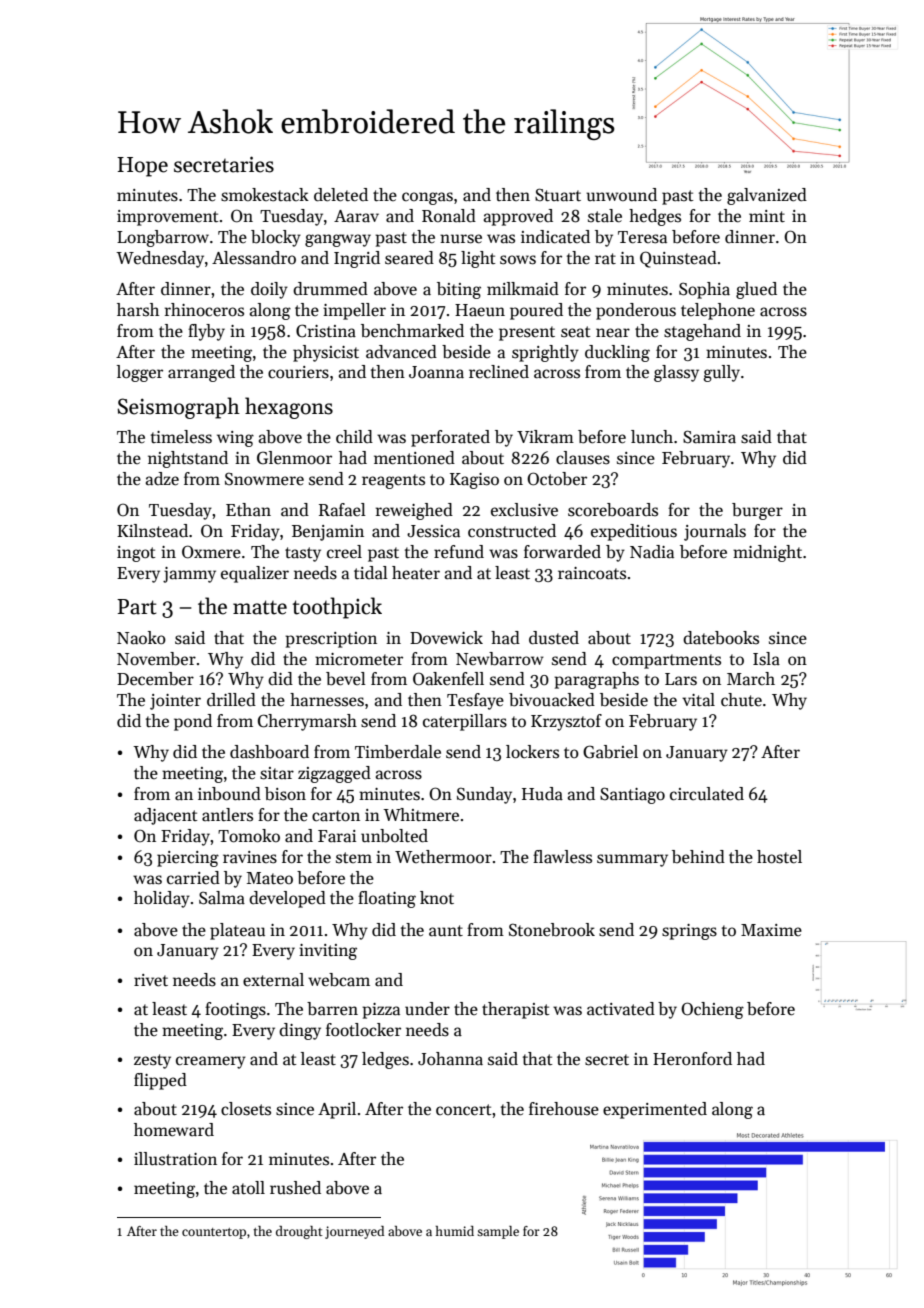 Image resolution: width=924 pixels, height=1308 pixels. I want to click on drought, so click(299, 1232).
